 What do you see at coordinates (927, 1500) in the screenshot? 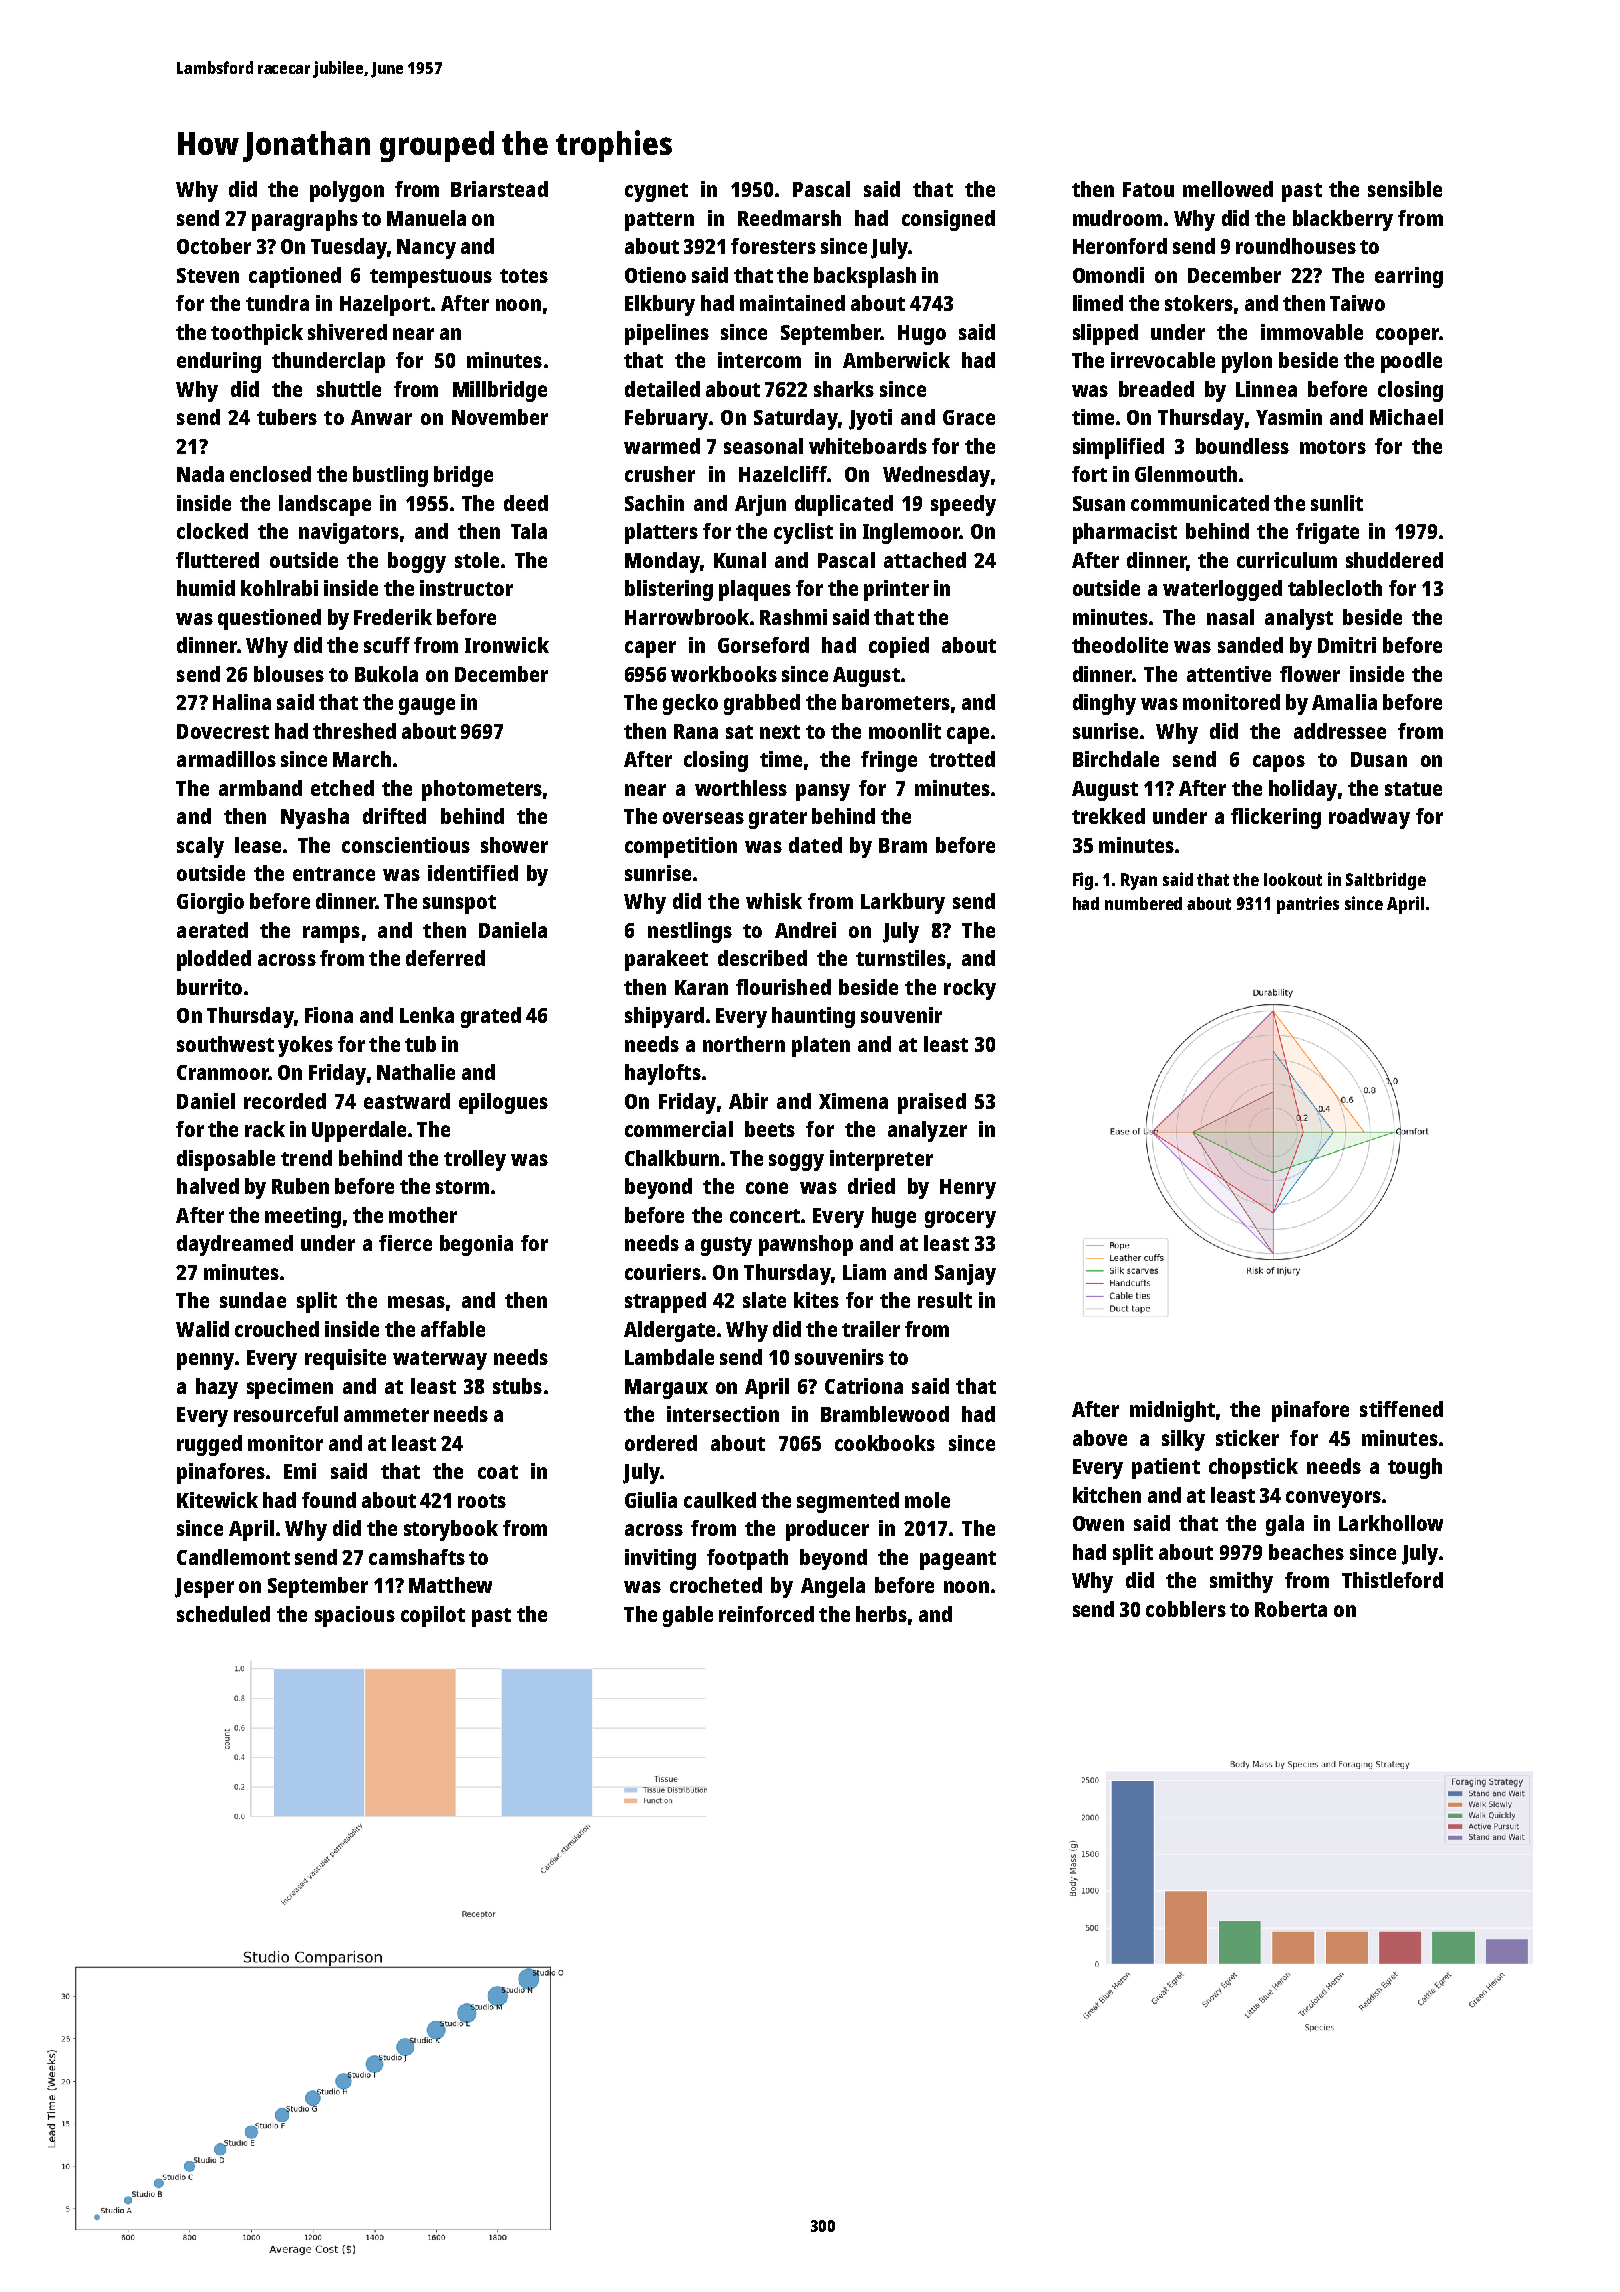
I see `mole` at bounding box center [927, 1500].
